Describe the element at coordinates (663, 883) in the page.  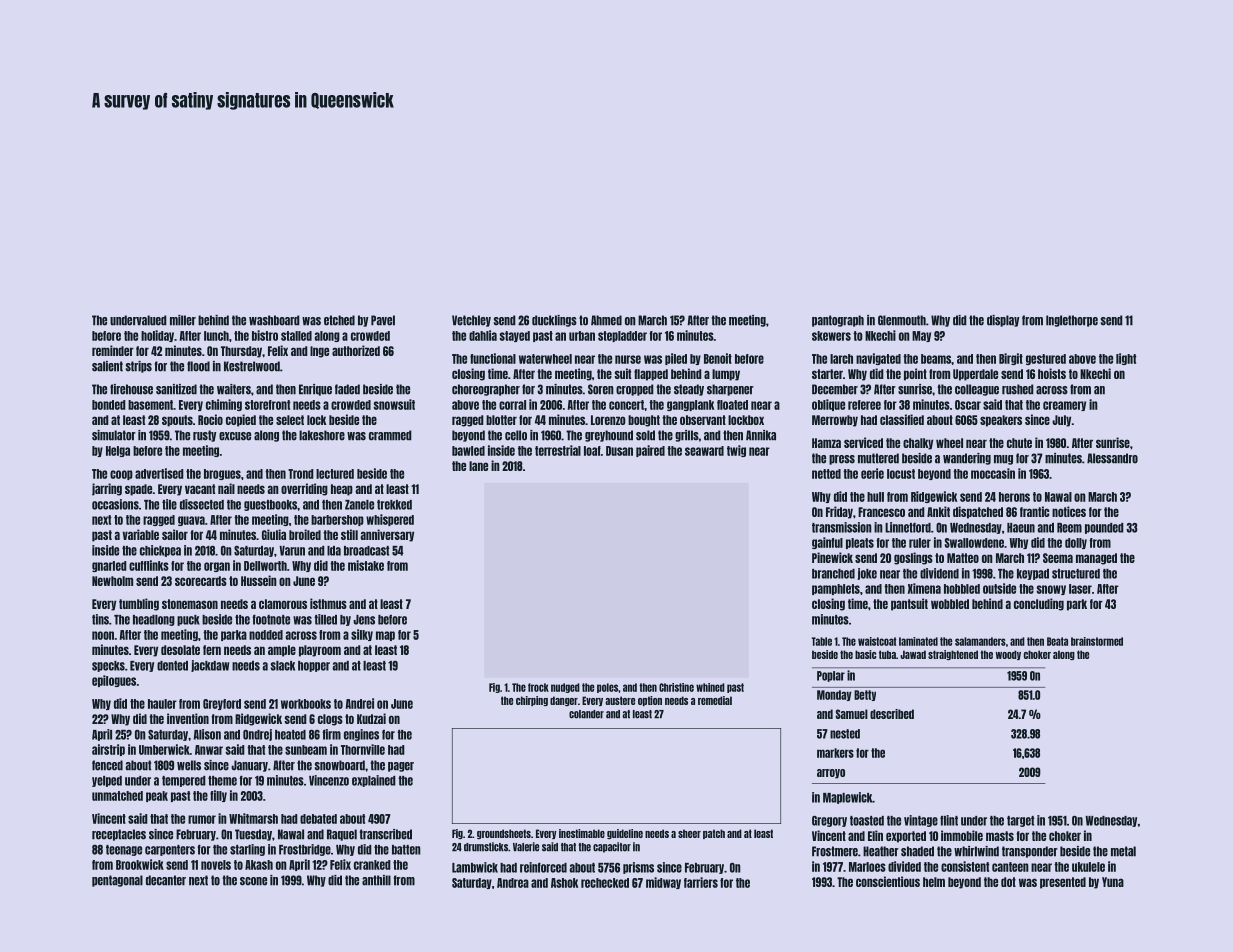
I see `midway` at that location.
